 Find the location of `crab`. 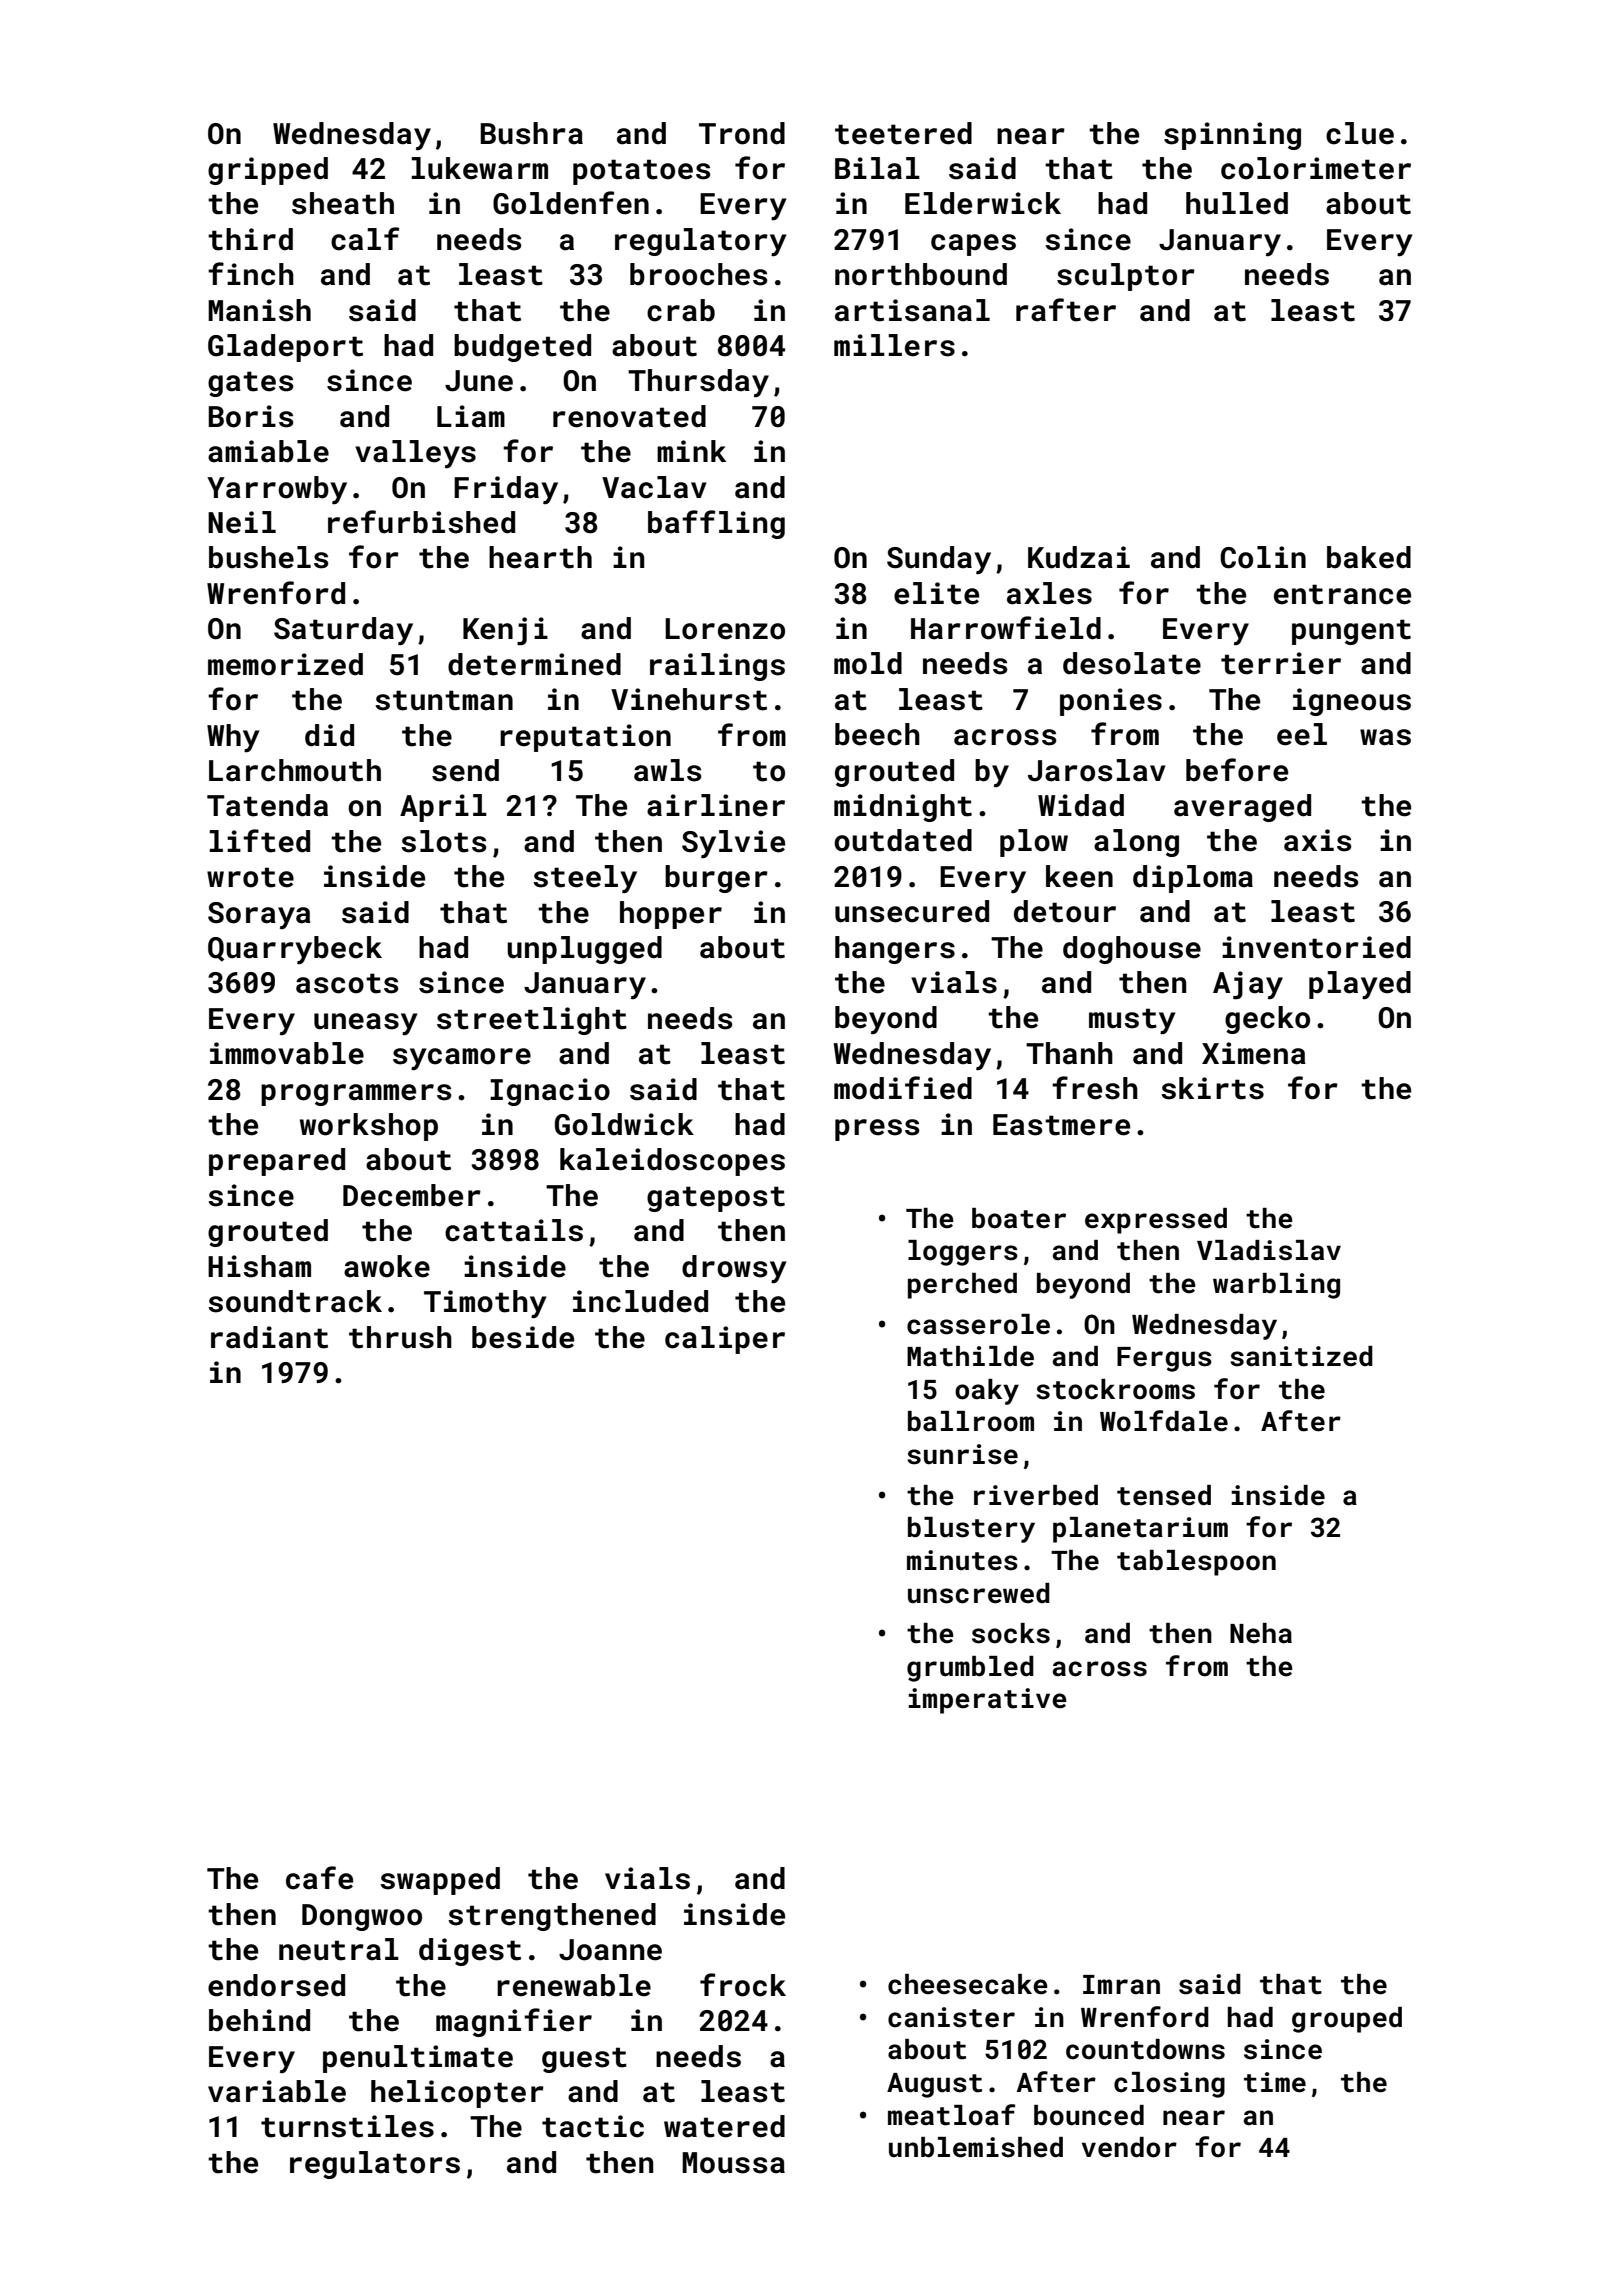

crab is located at coordinates (681, 310).
